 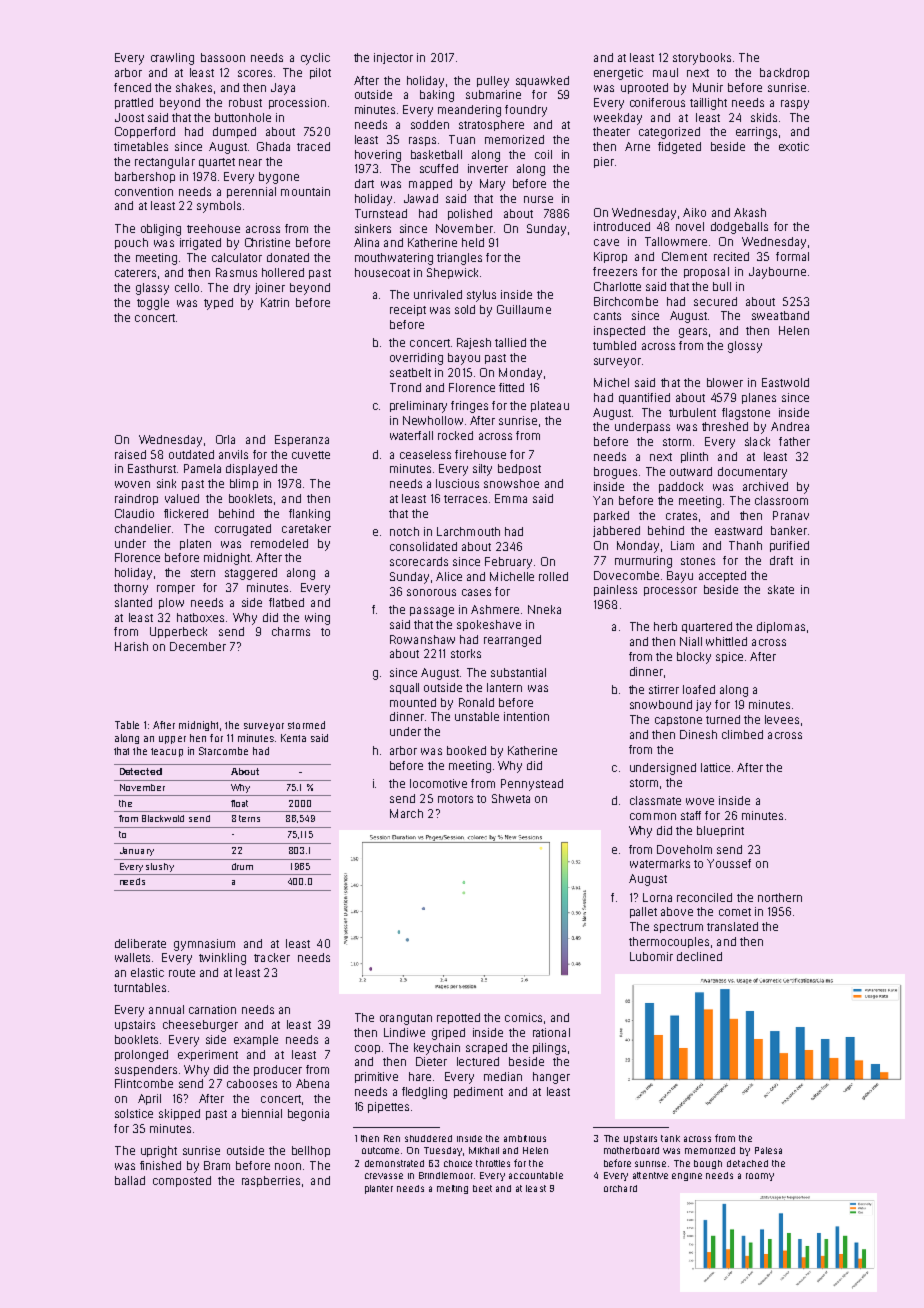 What do you see at coordinates (182, 498) in the document?
I see `valued` at bounding box center [182, 498].
